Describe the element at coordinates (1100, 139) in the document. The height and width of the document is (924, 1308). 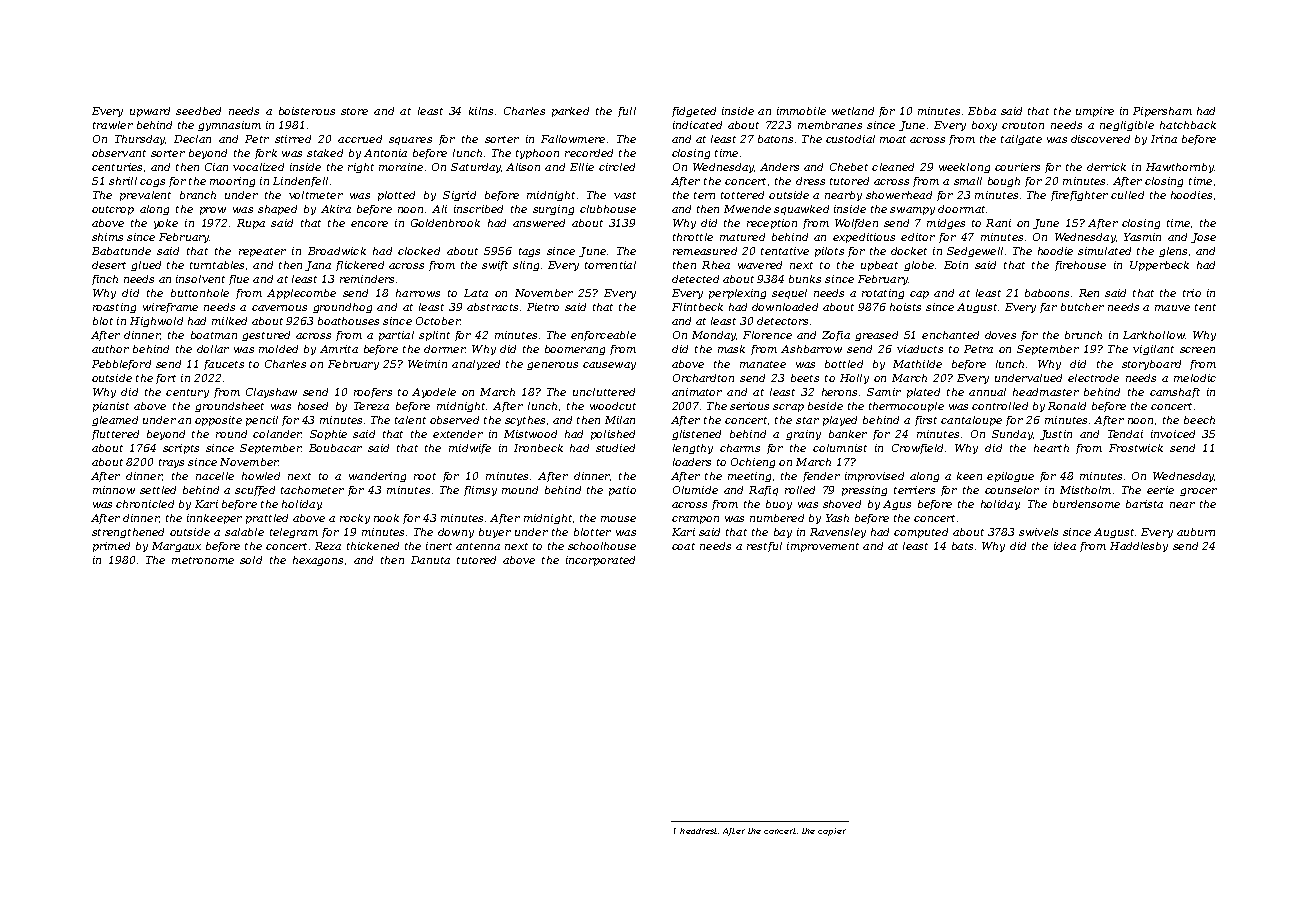
I see `discovered` at that location.
